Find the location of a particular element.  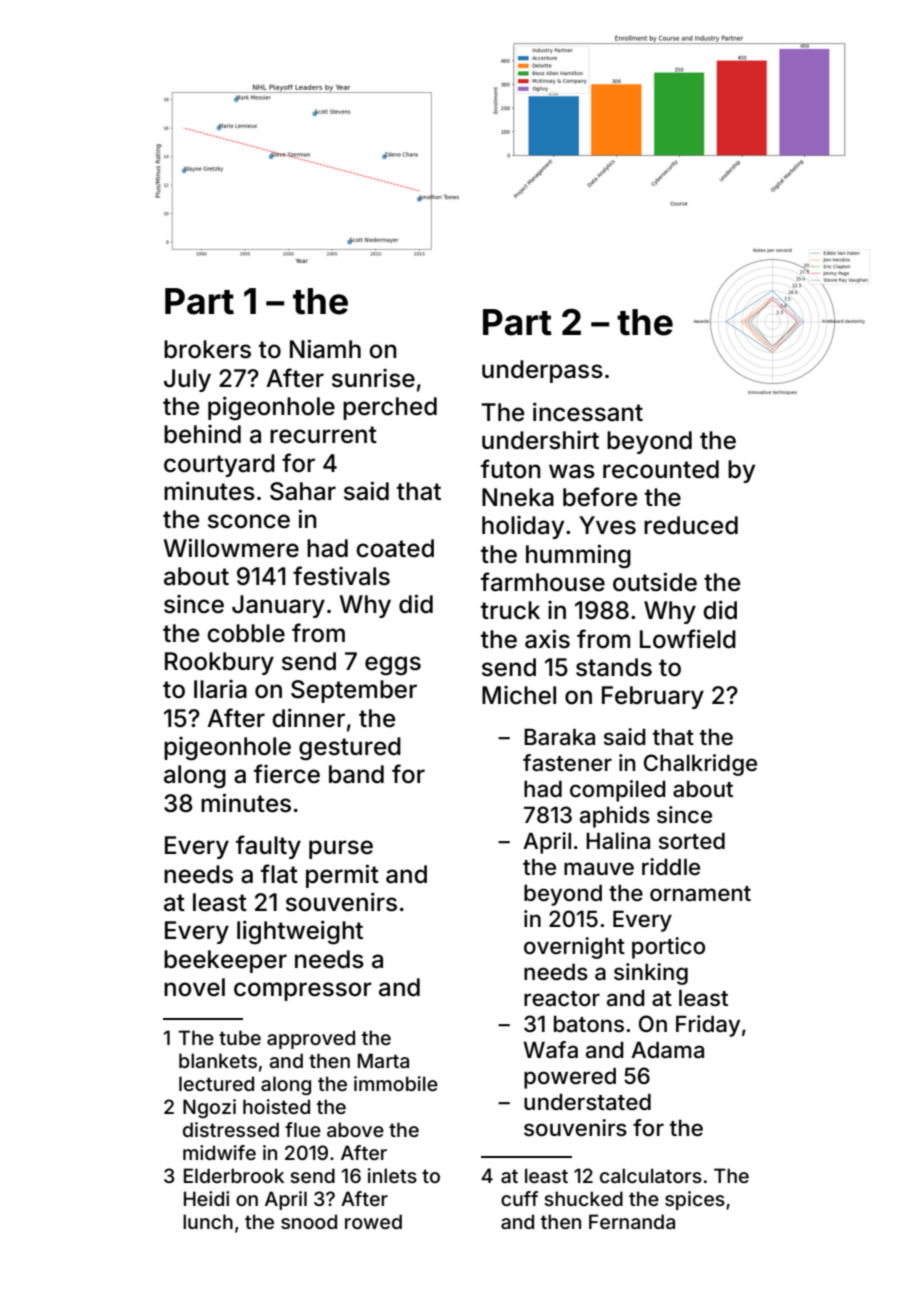

lunch is located at coordinates (208, 1221).
